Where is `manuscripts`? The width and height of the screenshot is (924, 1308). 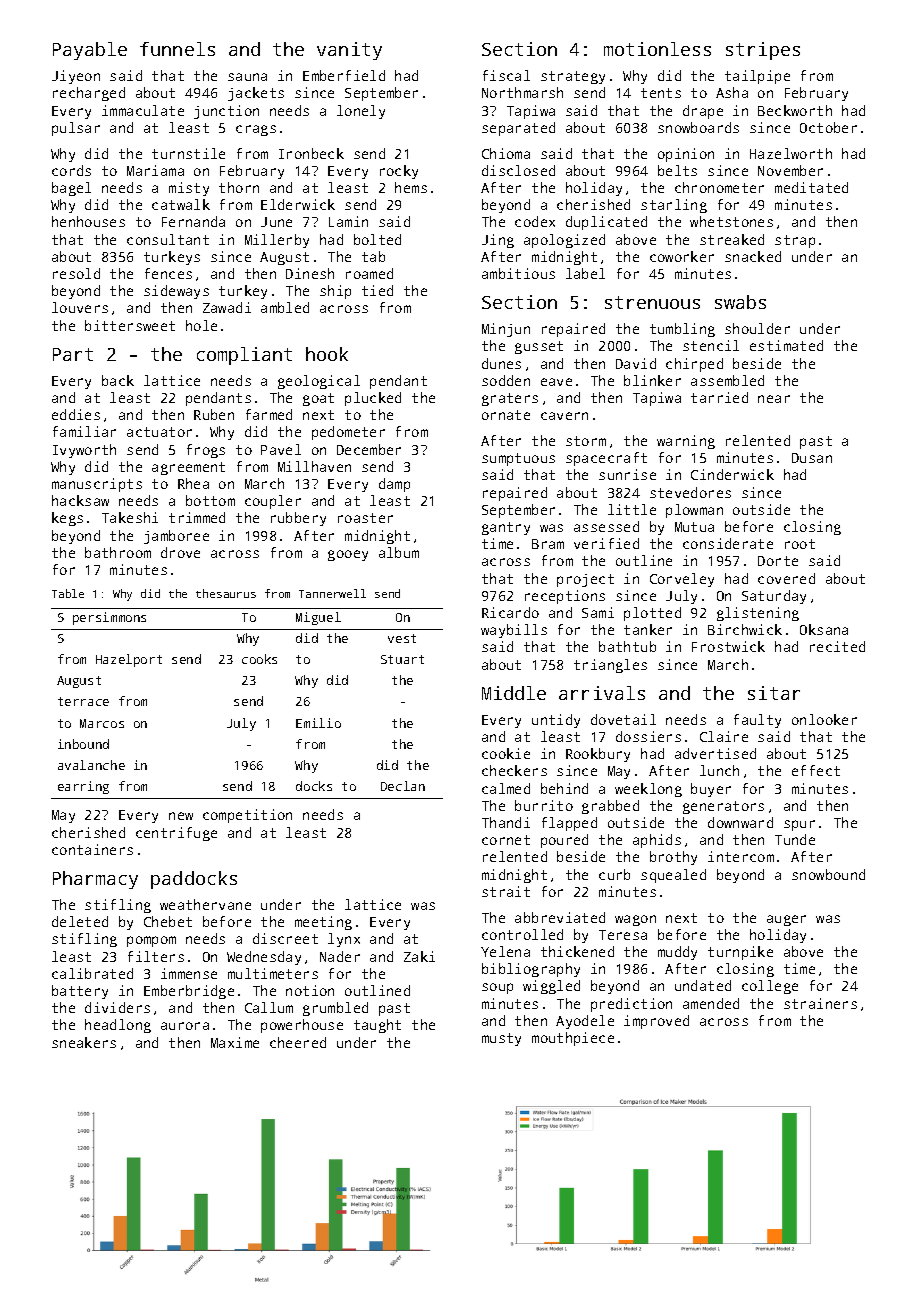
manuscripts is located at coordinates (97, 485).
